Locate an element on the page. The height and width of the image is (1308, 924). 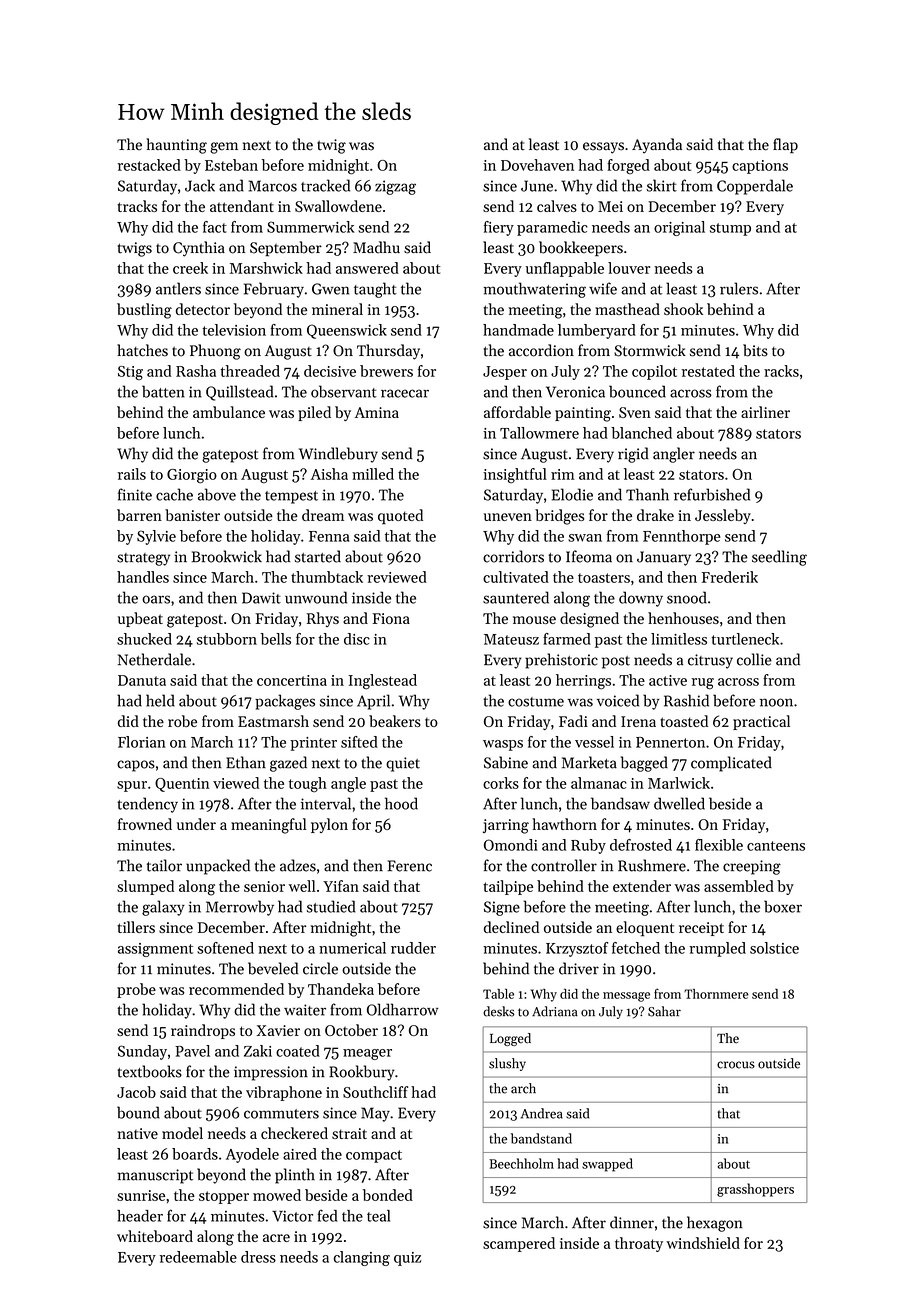
tailor is located at coordinates (164, 865).
